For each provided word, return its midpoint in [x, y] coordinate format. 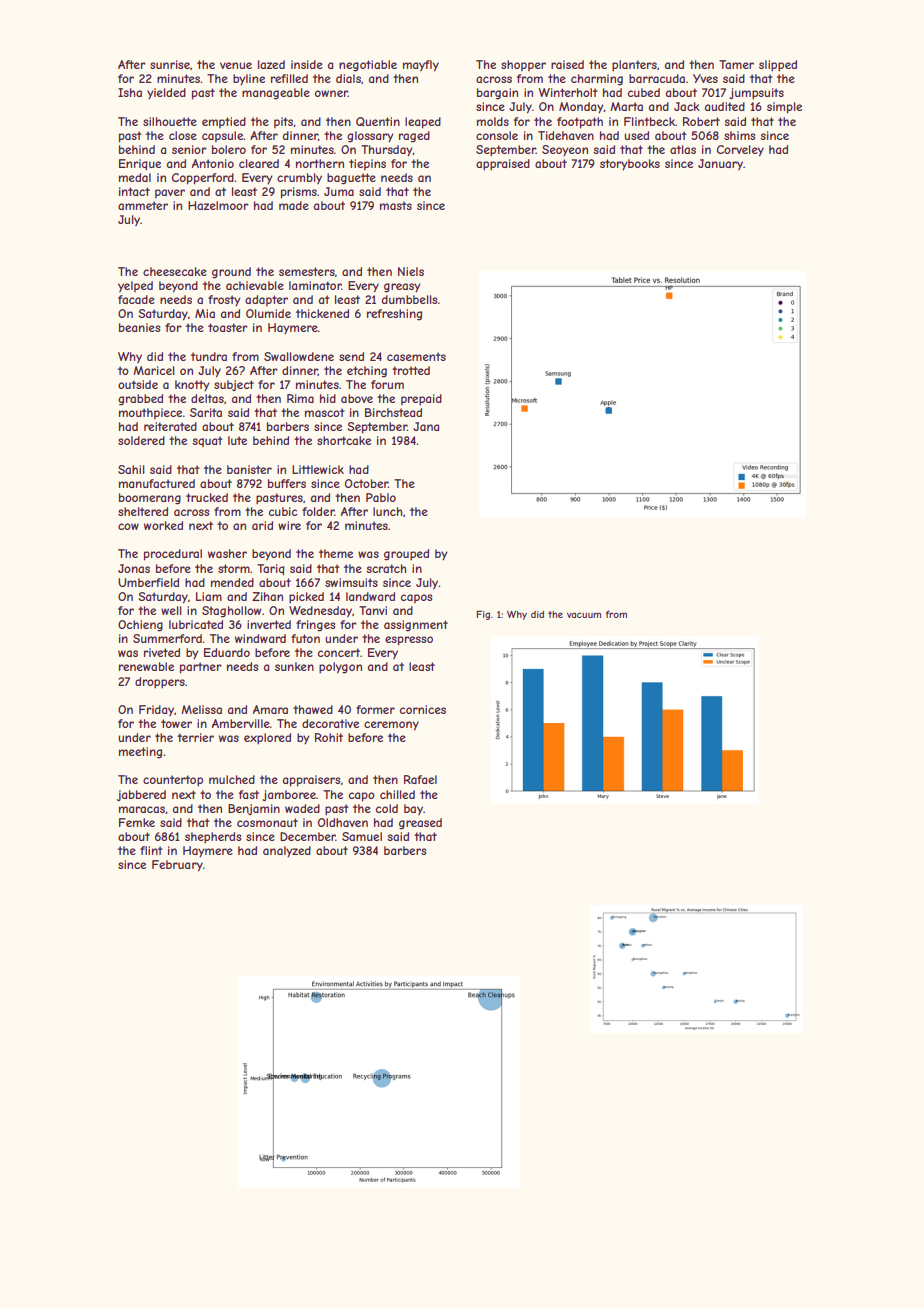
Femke [137, 822]
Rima [300, 398]
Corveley [740, 151]
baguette [351, 179]
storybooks [630, 165]
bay [413, 809]
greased [420, 824]
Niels [411, 271]
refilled [289, 78]
